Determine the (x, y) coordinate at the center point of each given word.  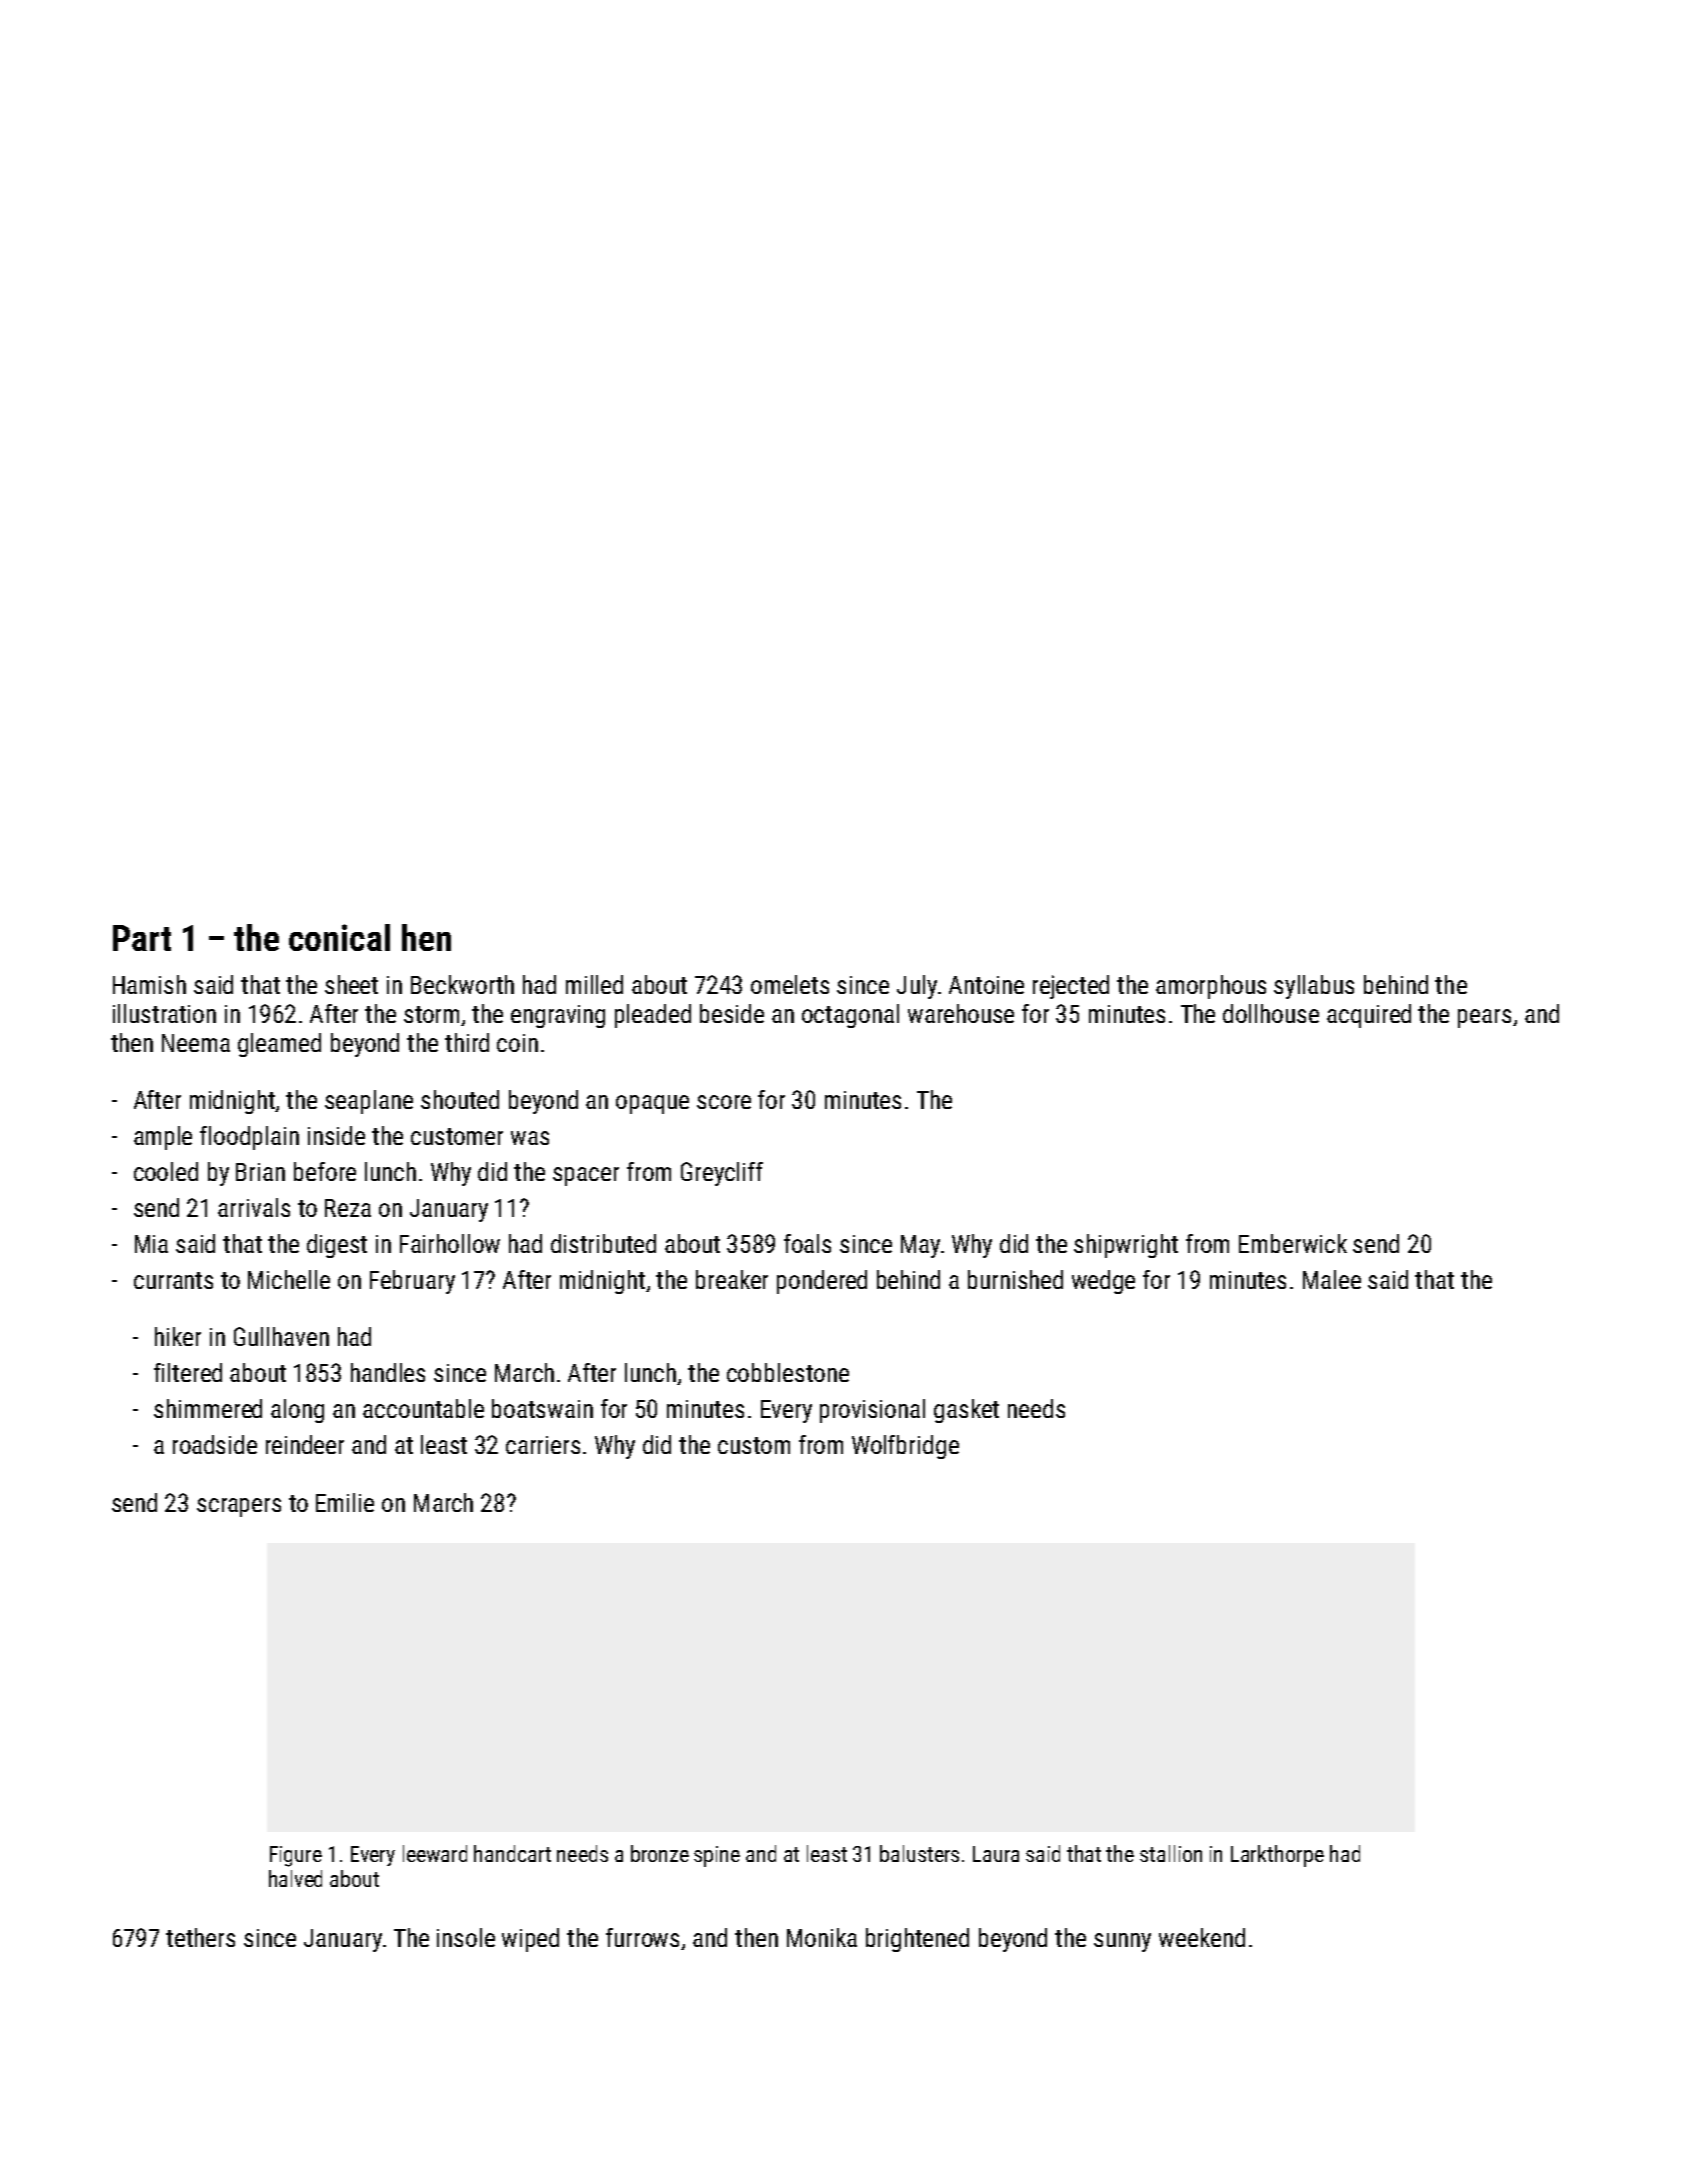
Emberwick (1293, 1243)
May (920, 1246)
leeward (435, 1853)
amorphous (1211, 987)
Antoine (986, 985)
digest (337, 1246)
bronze (660, 1853)
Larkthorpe (1277, 1856)
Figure (296, 1856)
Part (142, 938)
